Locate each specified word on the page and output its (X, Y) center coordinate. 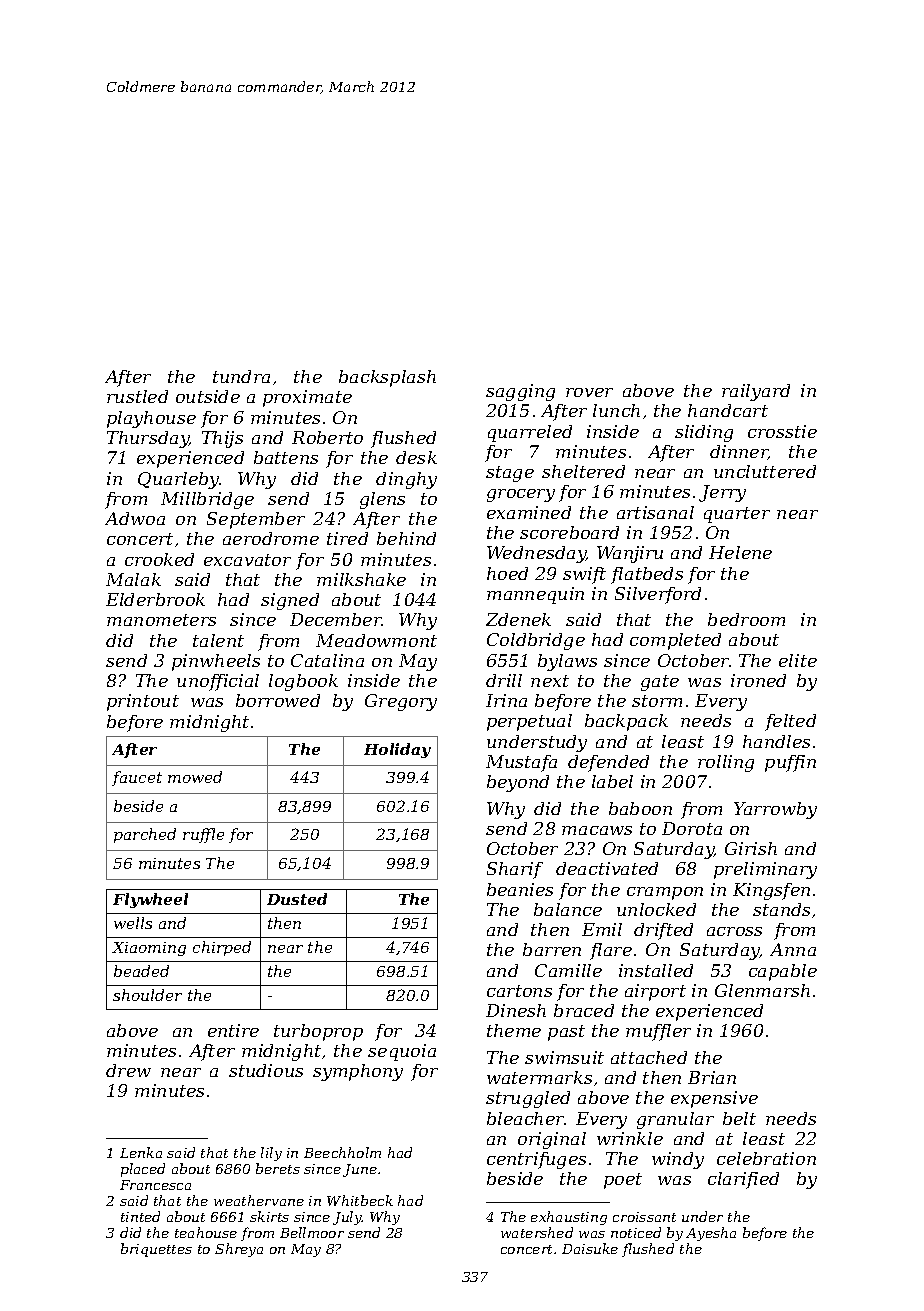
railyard (756, 392)
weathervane (259, 1200)
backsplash (387, 378)
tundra (241, 376)
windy (678, 1160)
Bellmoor (312, 1232)
